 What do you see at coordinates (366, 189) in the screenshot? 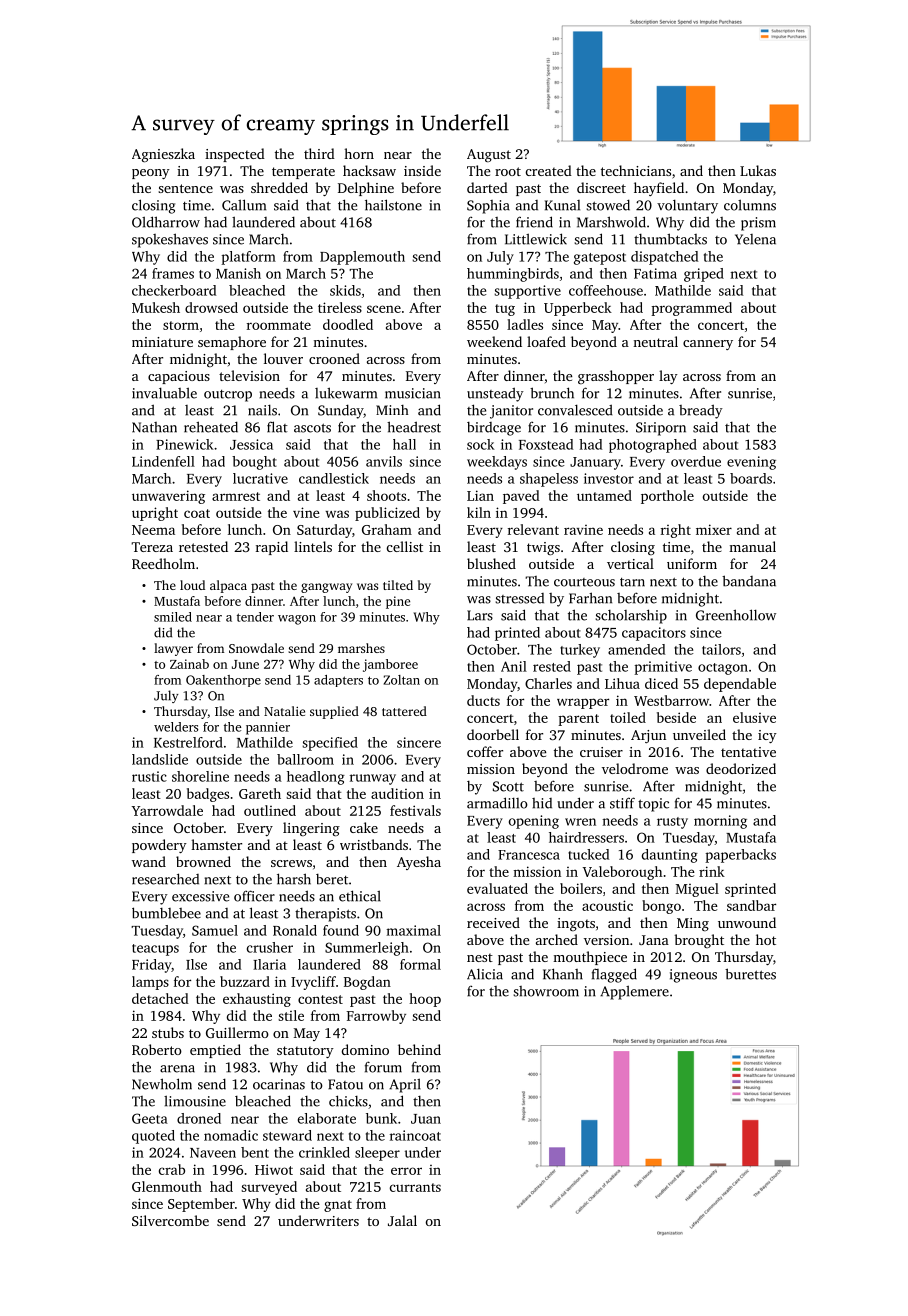
I see `Delphine` at bounding box center [366, 189].
